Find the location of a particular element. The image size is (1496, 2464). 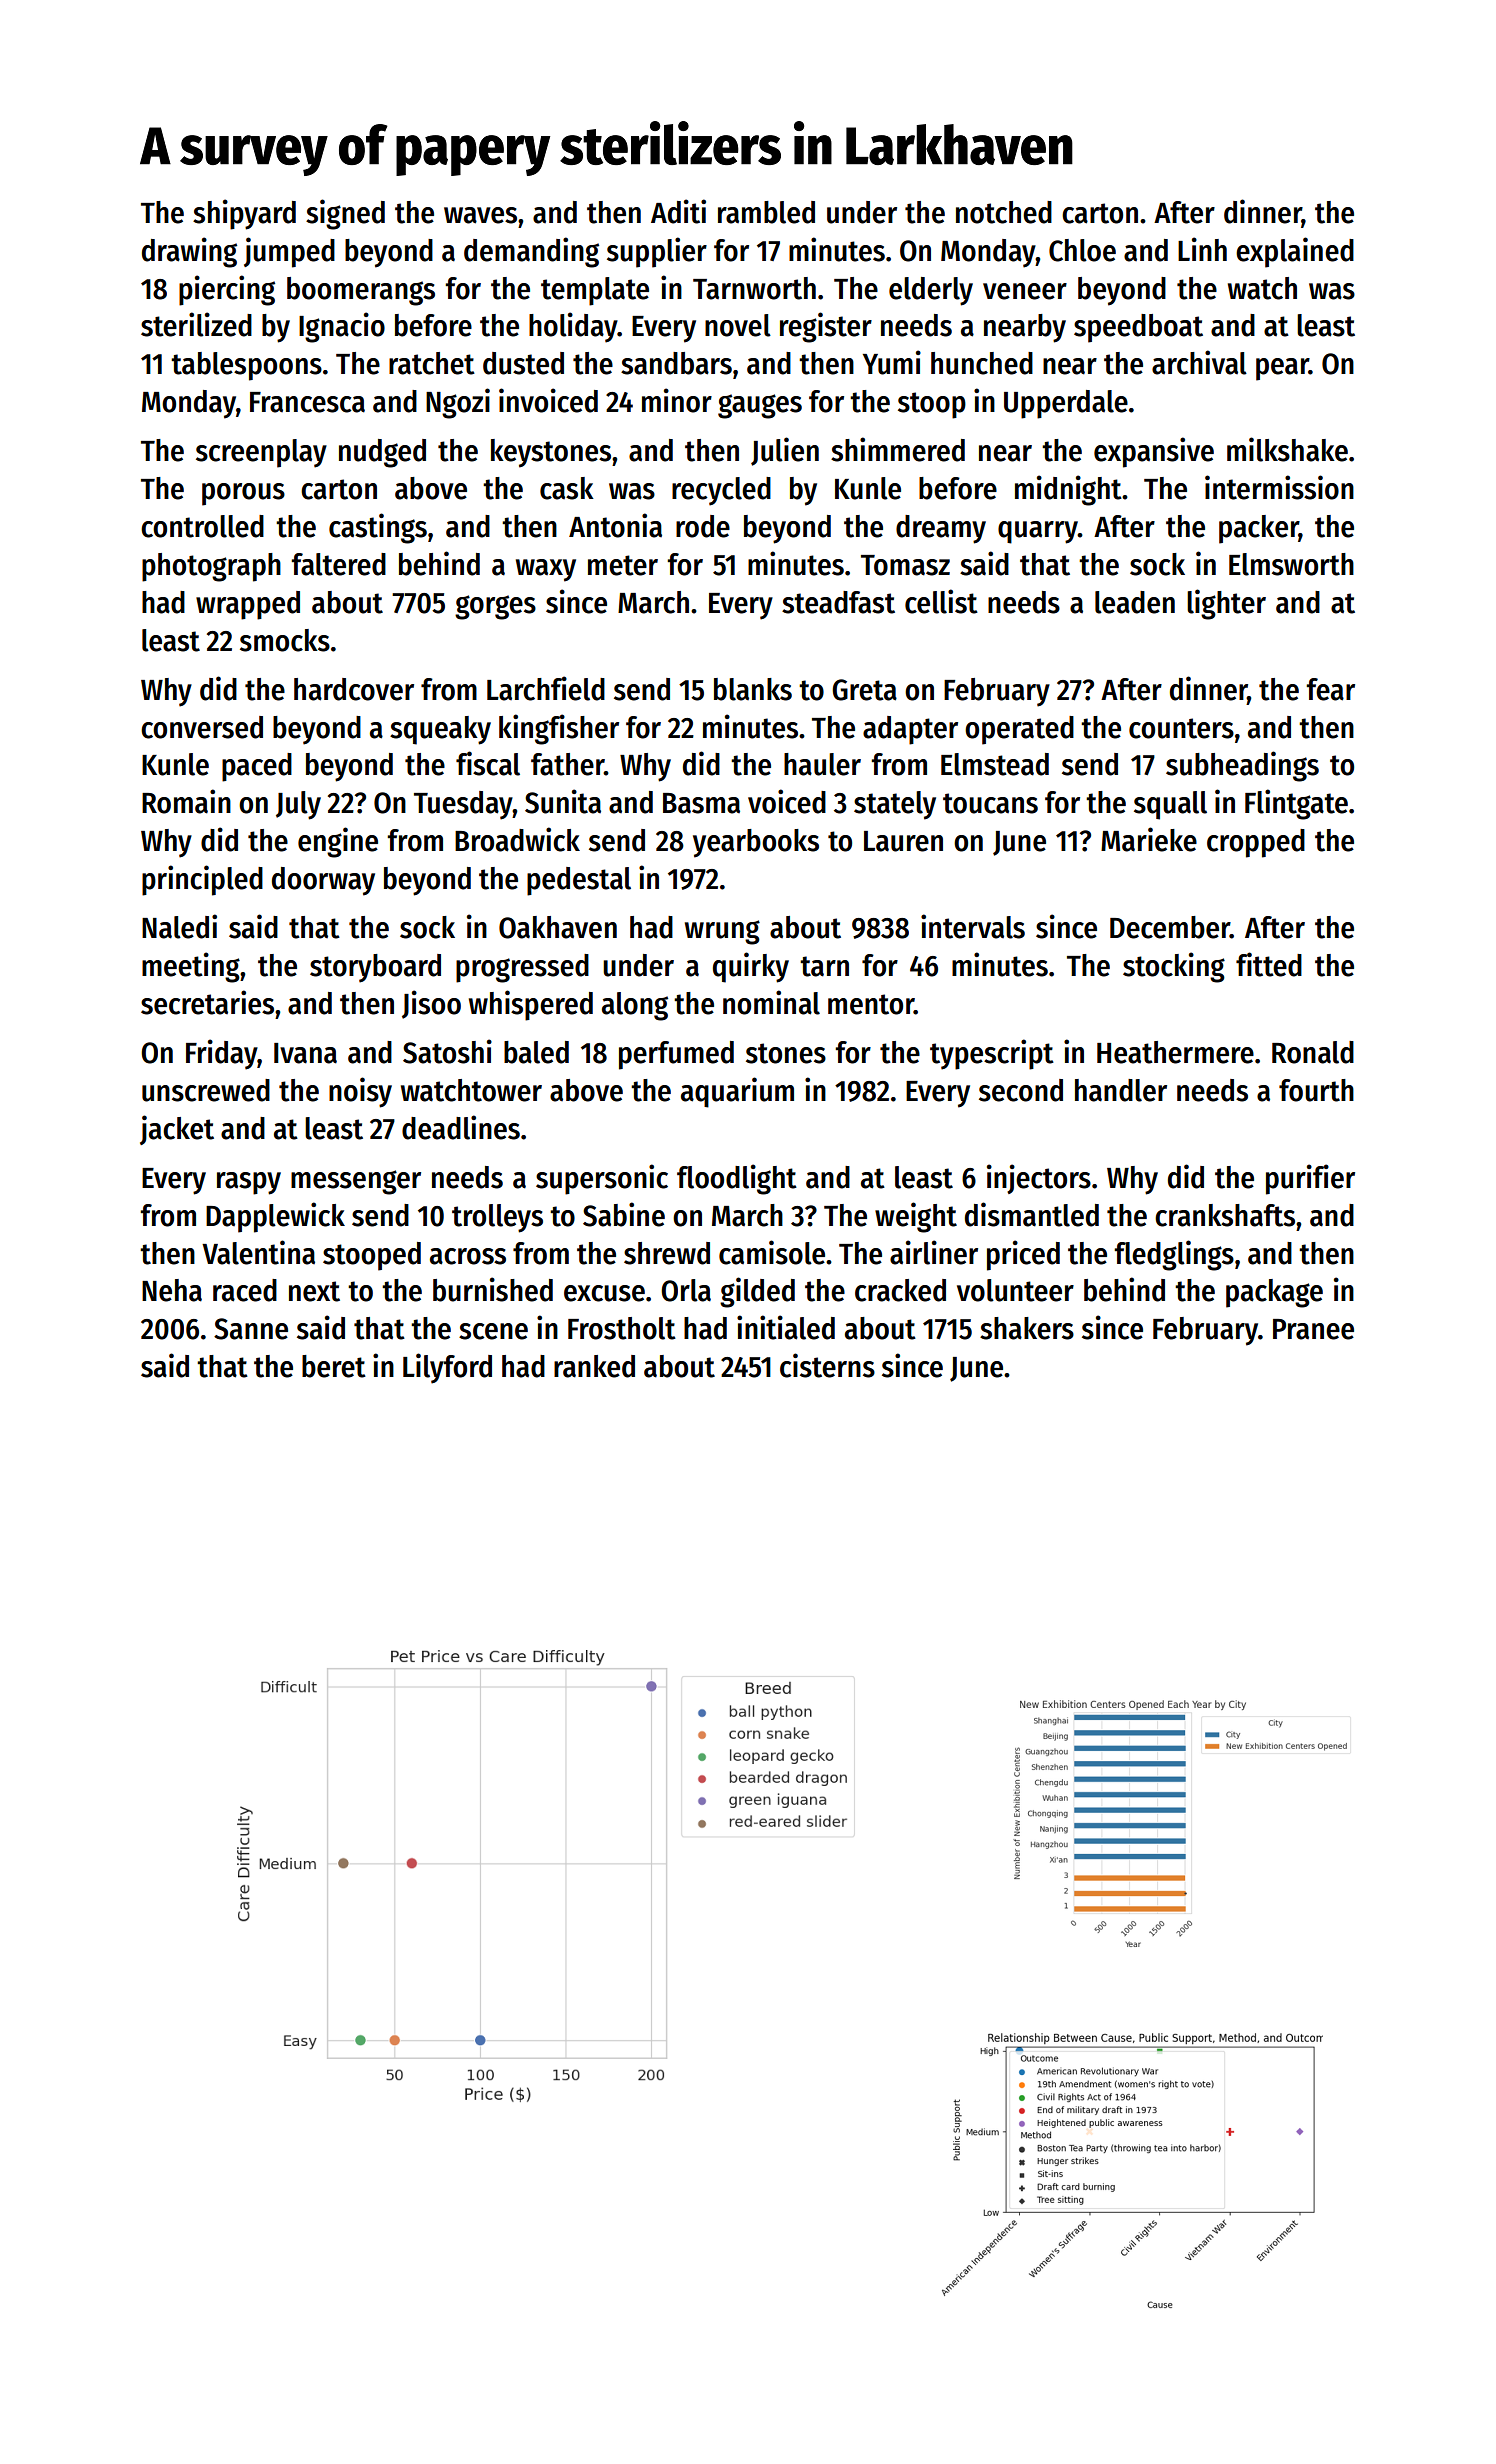

minor is located at coordinates (677, 400).
